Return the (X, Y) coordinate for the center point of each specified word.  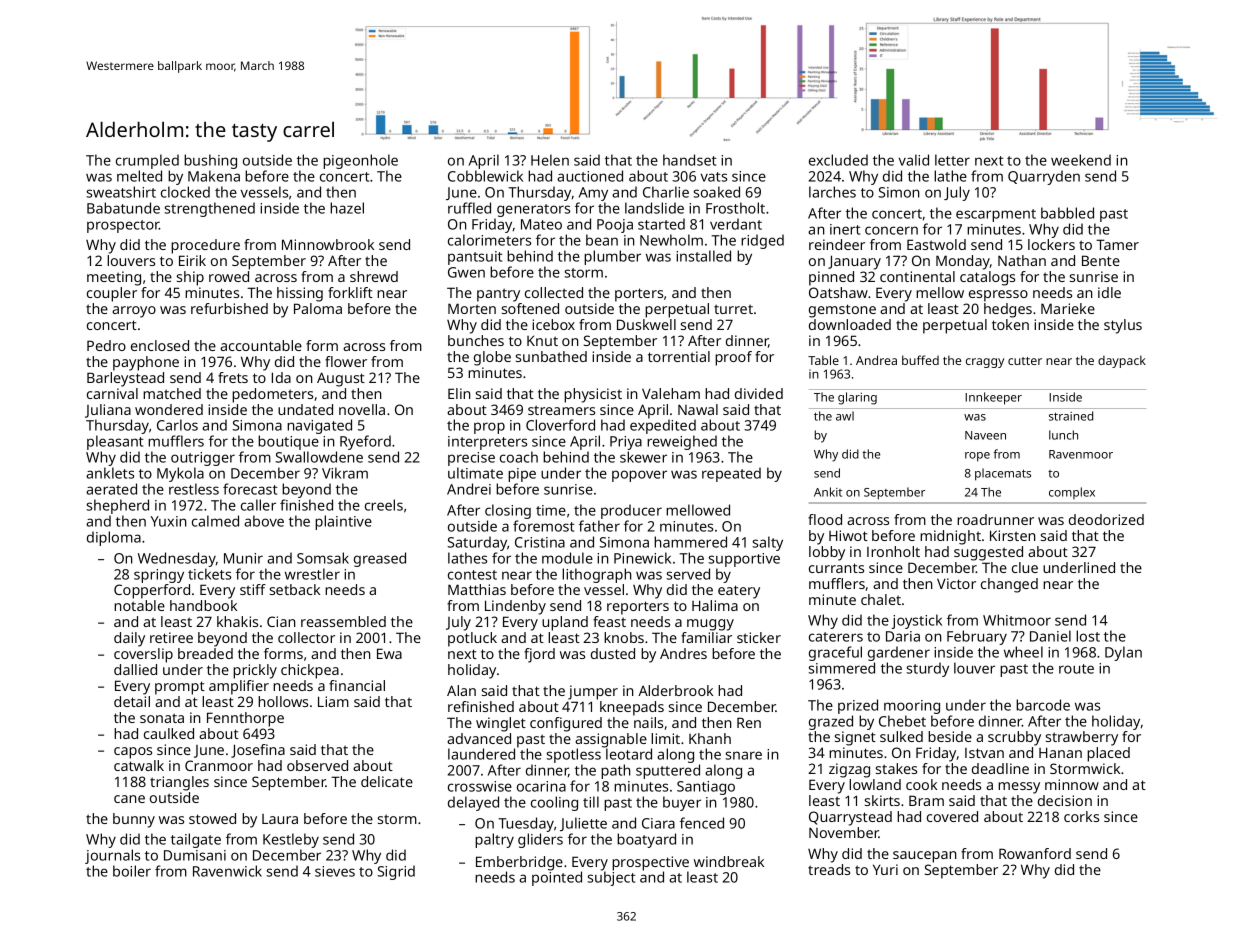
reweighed (682, 442)
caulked (169, 733)
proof (733, 358)
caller (258, 505)
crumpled (147, 161)
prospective (650, 863)
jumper (593, 692)
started (661, 224)
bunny (134, 820)
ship (190, 278)
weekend (1081, 160)
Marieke (1068, 308)
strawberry (1082, 738)
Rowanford (1035, 853)
